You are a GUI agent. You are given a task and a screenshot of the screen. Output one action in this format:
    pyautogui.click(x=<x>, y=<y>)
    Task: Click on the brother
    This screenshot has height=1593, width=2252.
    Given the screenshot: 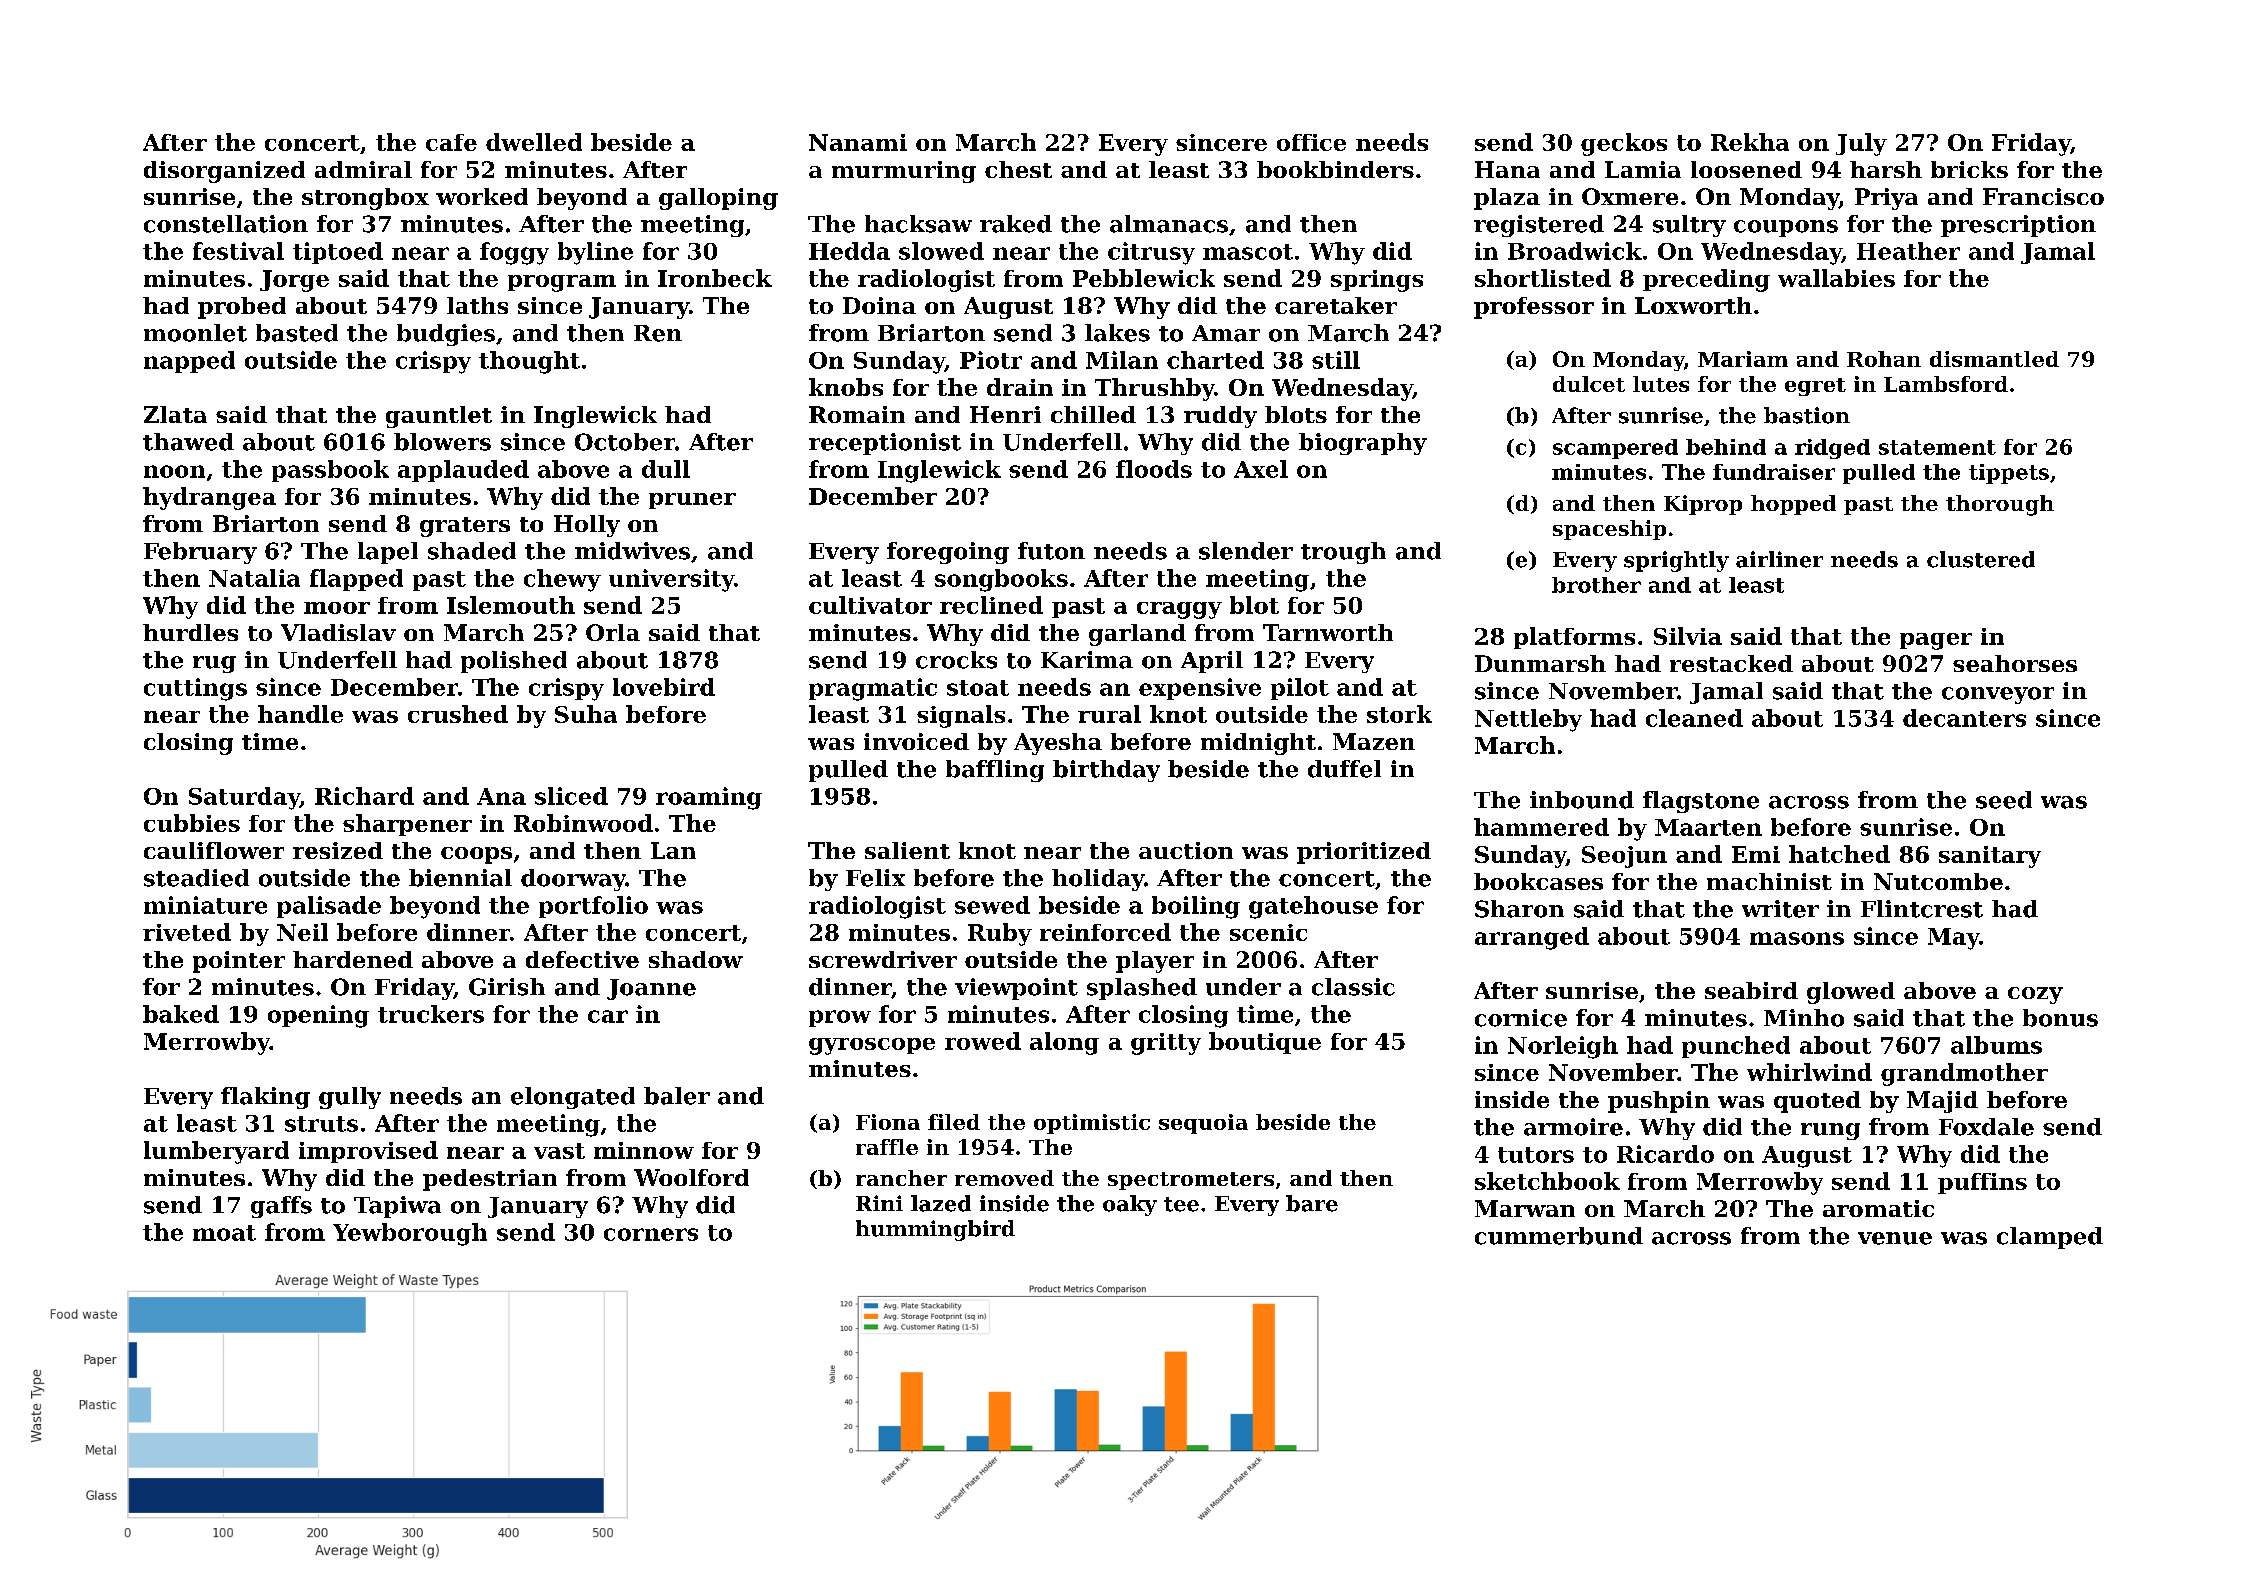 What is the action you would take?
    pyautogui.click(x=1596, y=585)
